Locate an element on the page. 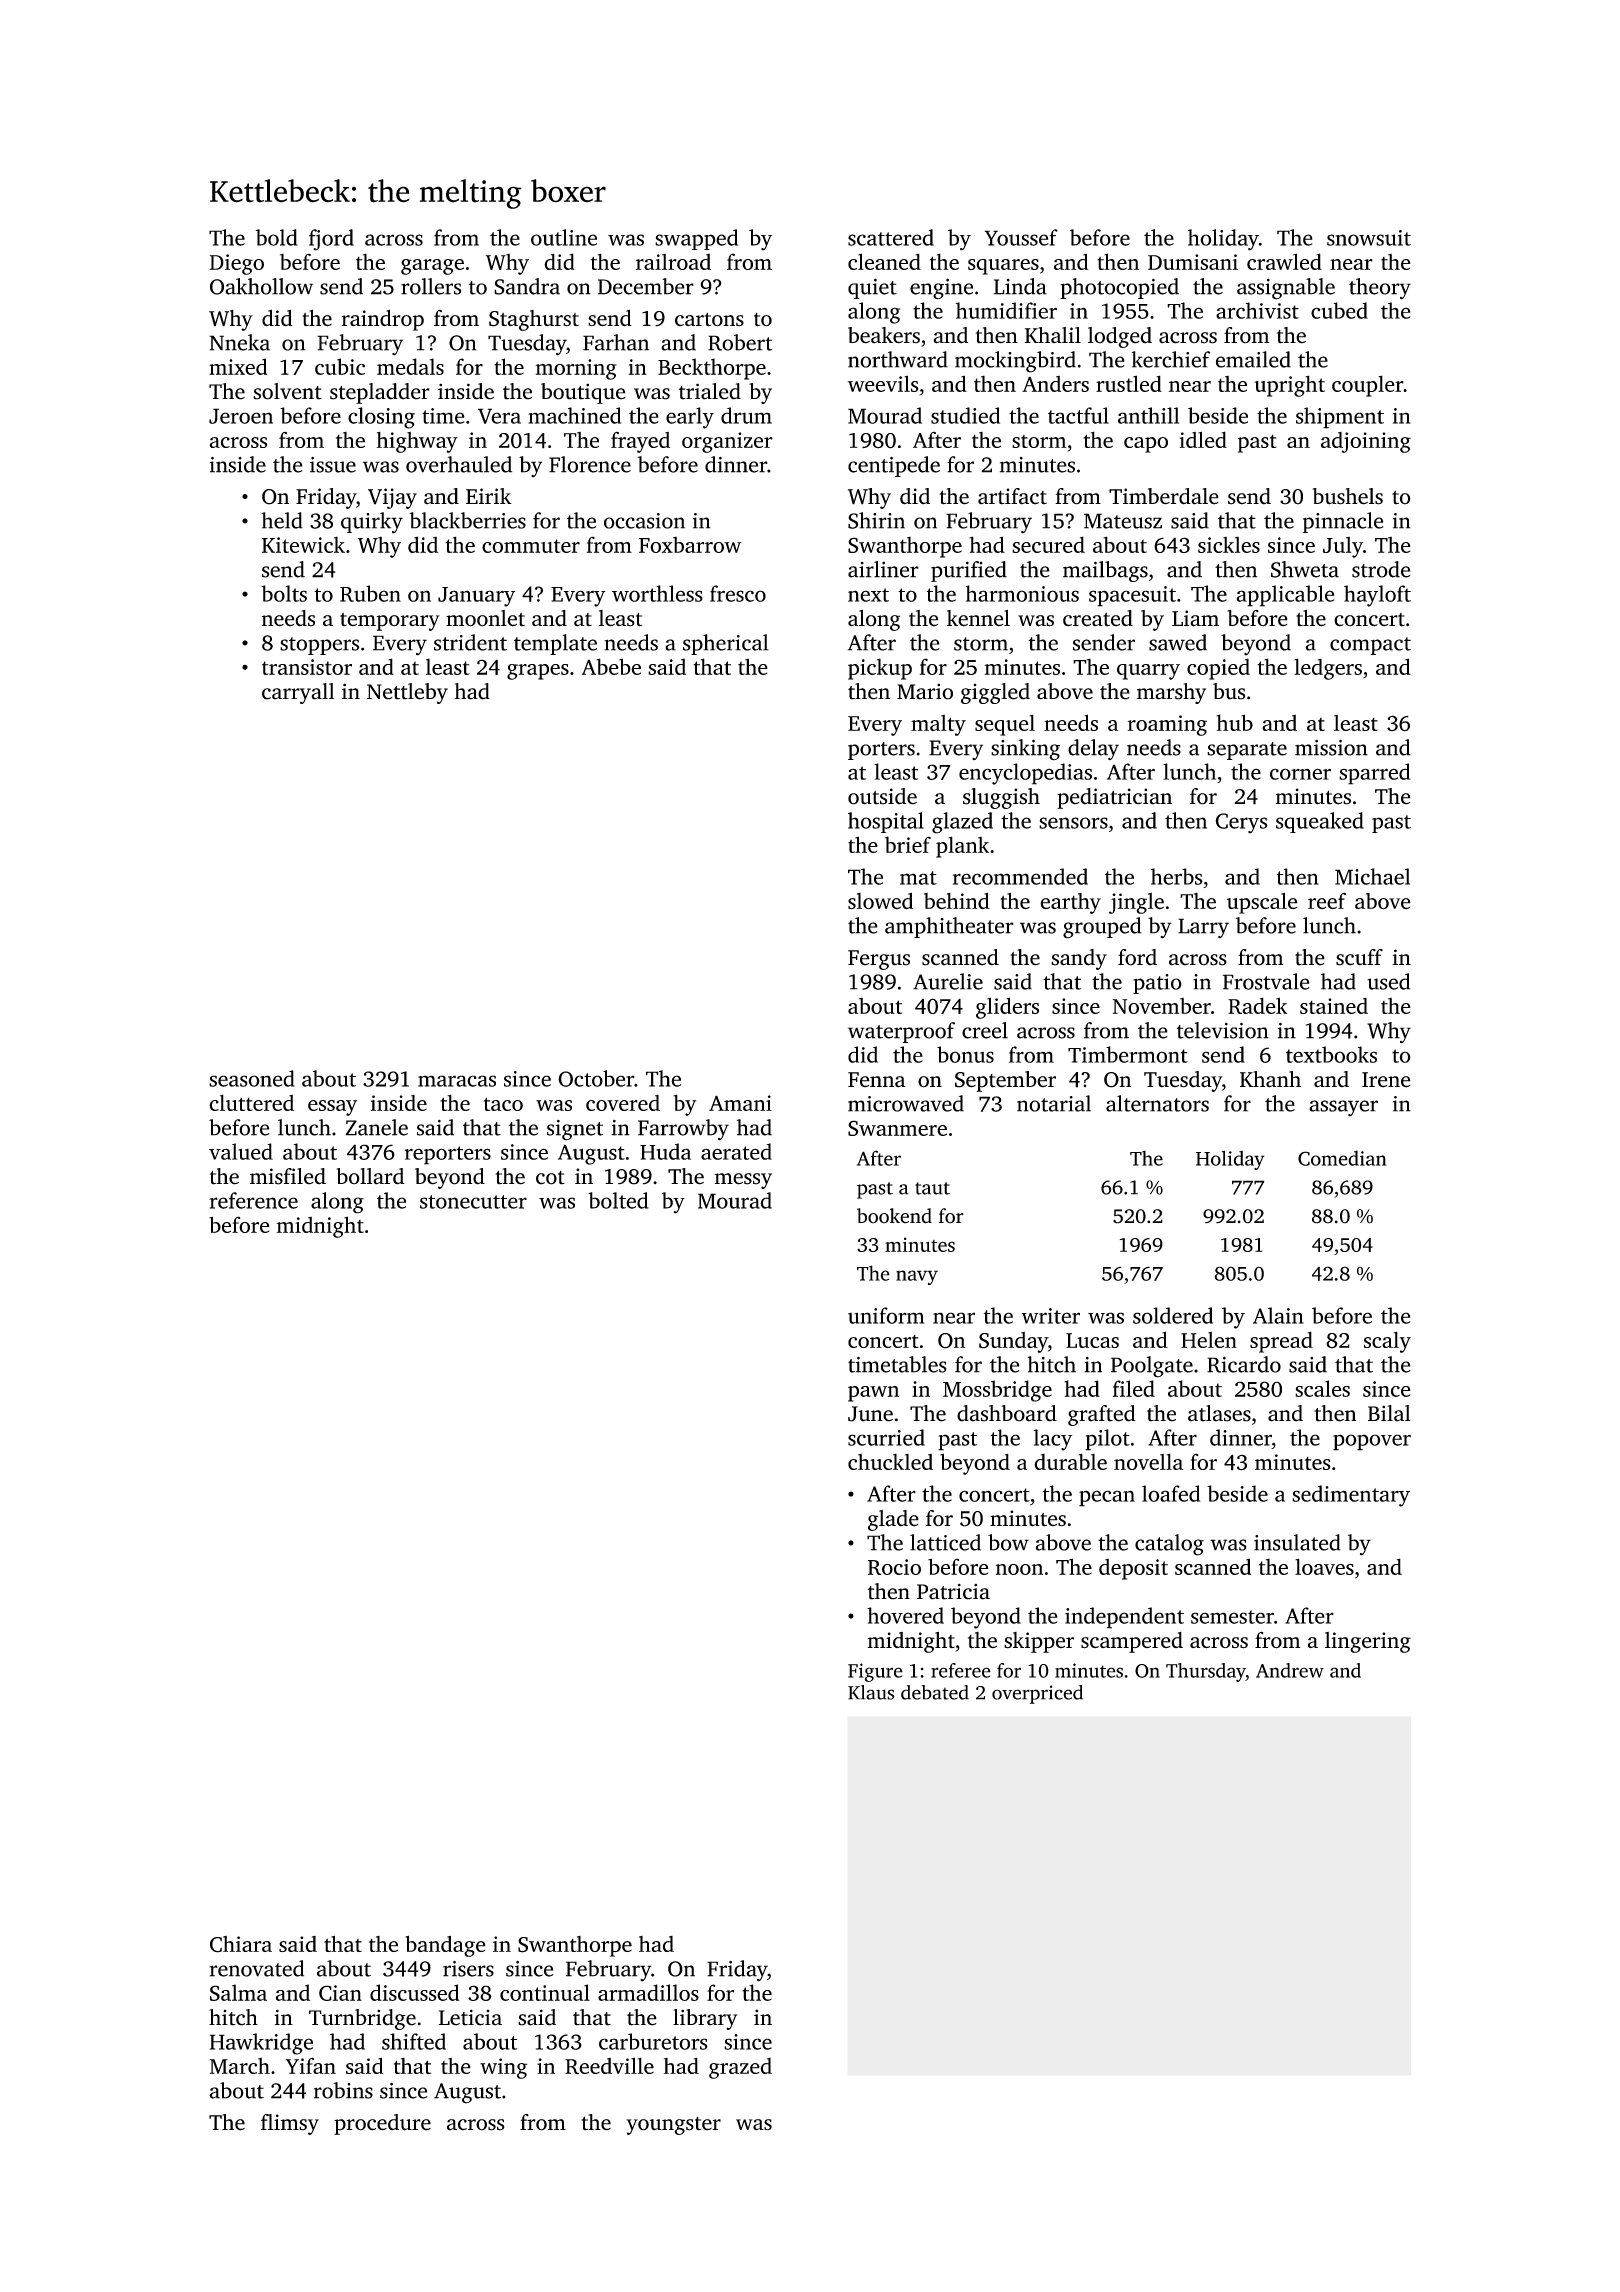  uniform is located at coordinates (886, 1315).
